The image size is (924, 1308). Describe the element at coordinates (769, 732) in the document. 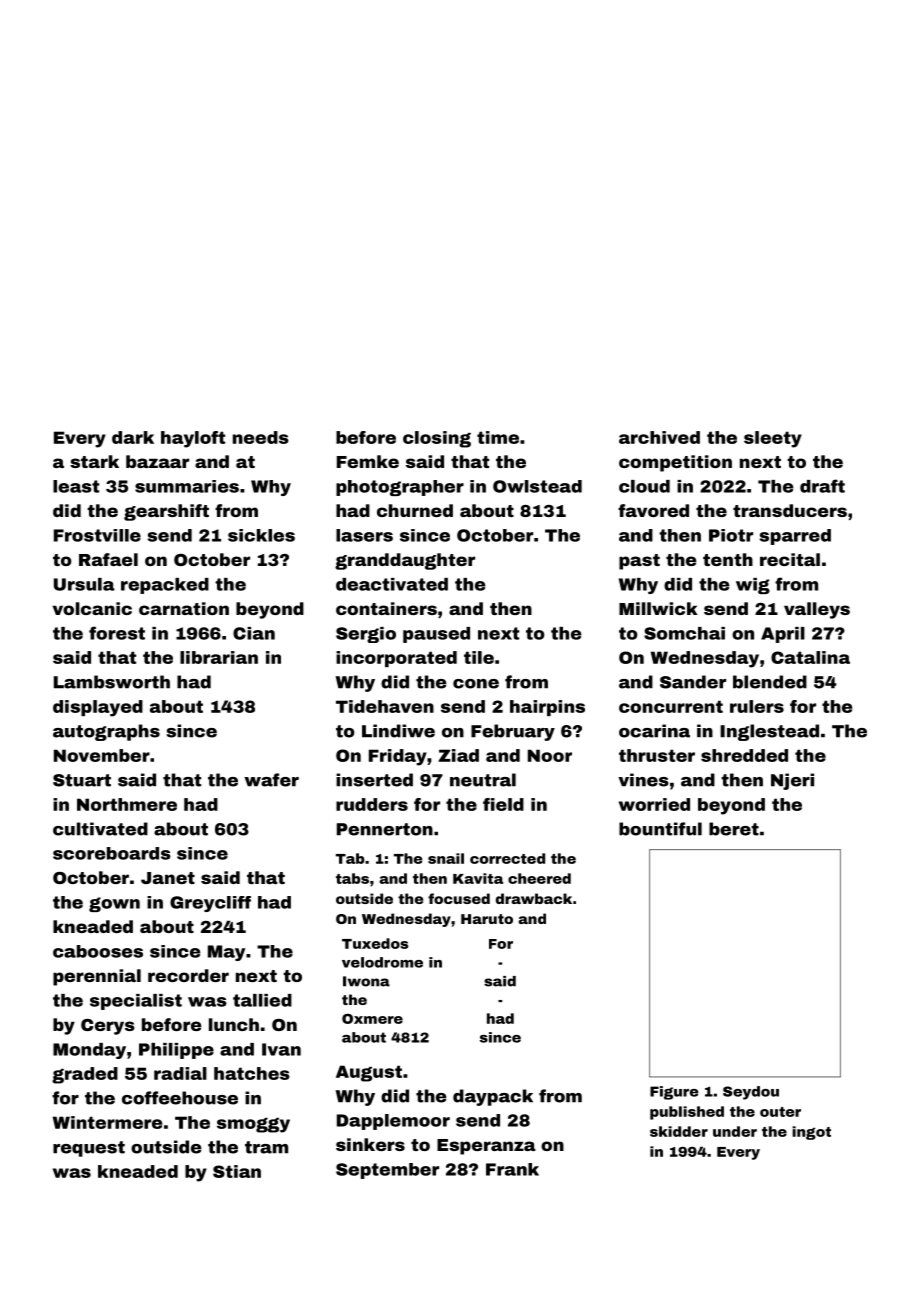

I see `Inglestead` at that location.
